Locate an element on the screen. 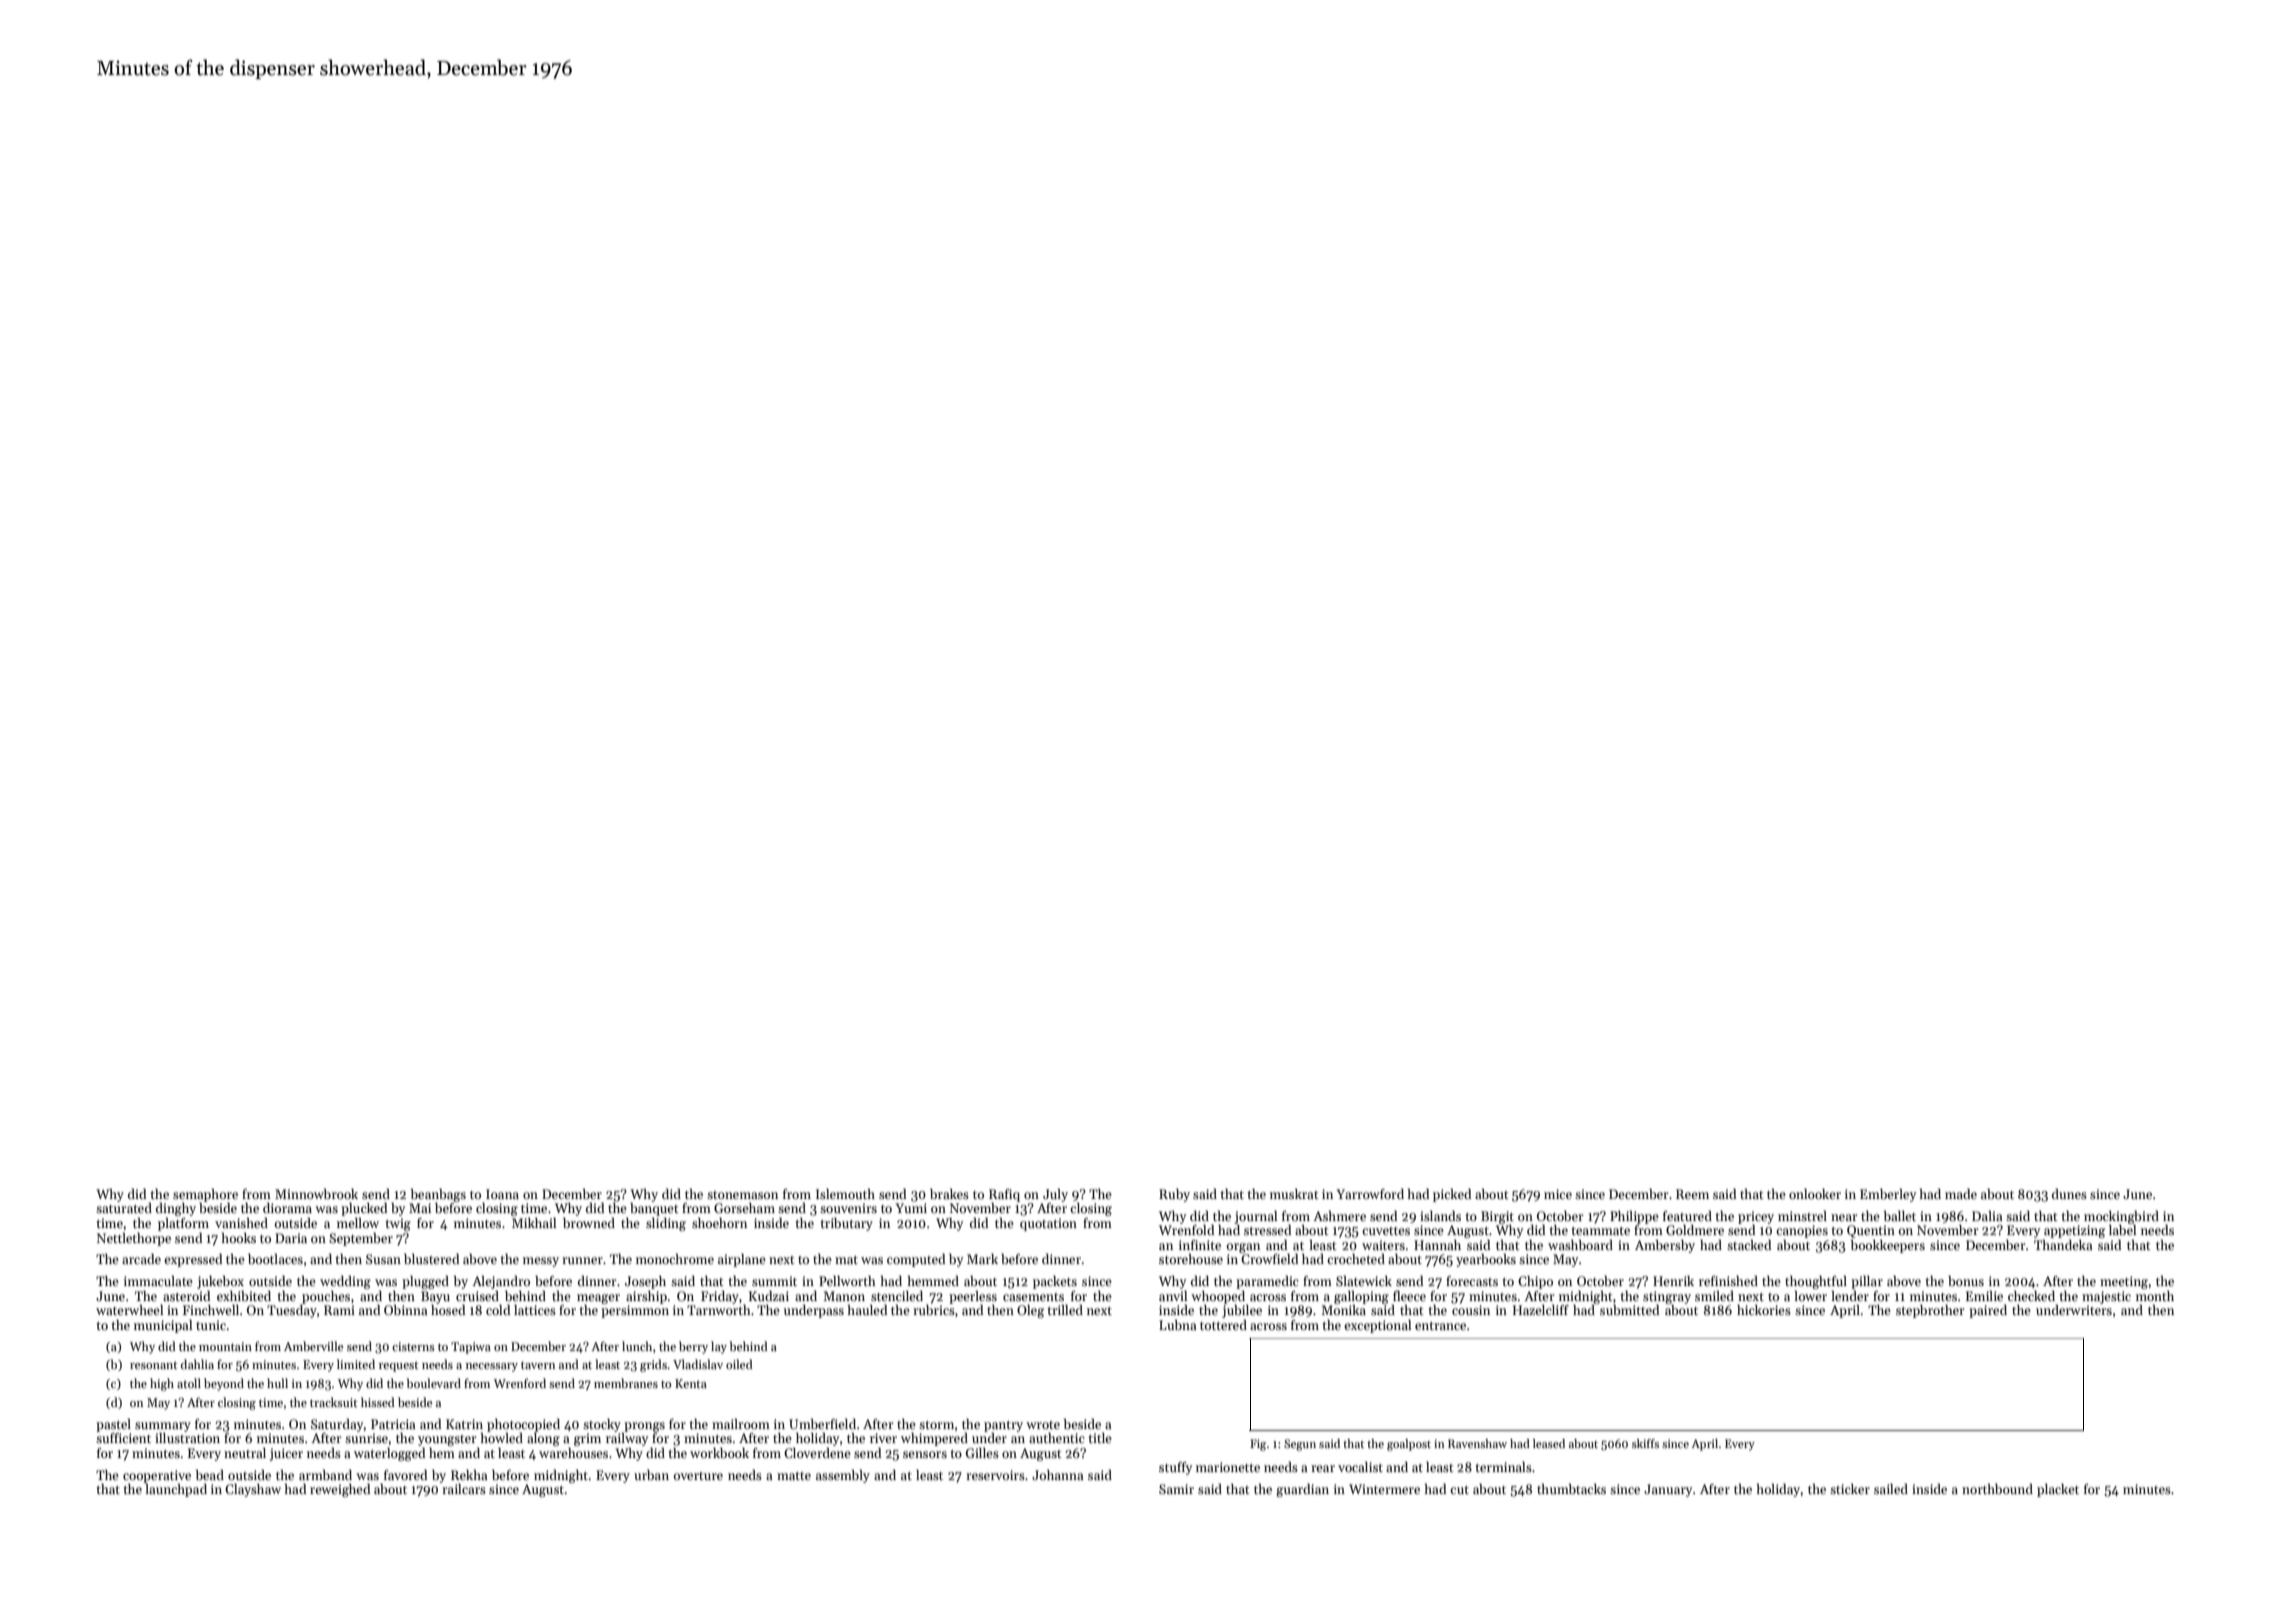 This screenshot has width=2271, height=1606. request is located at coordinates (398, 1366).
